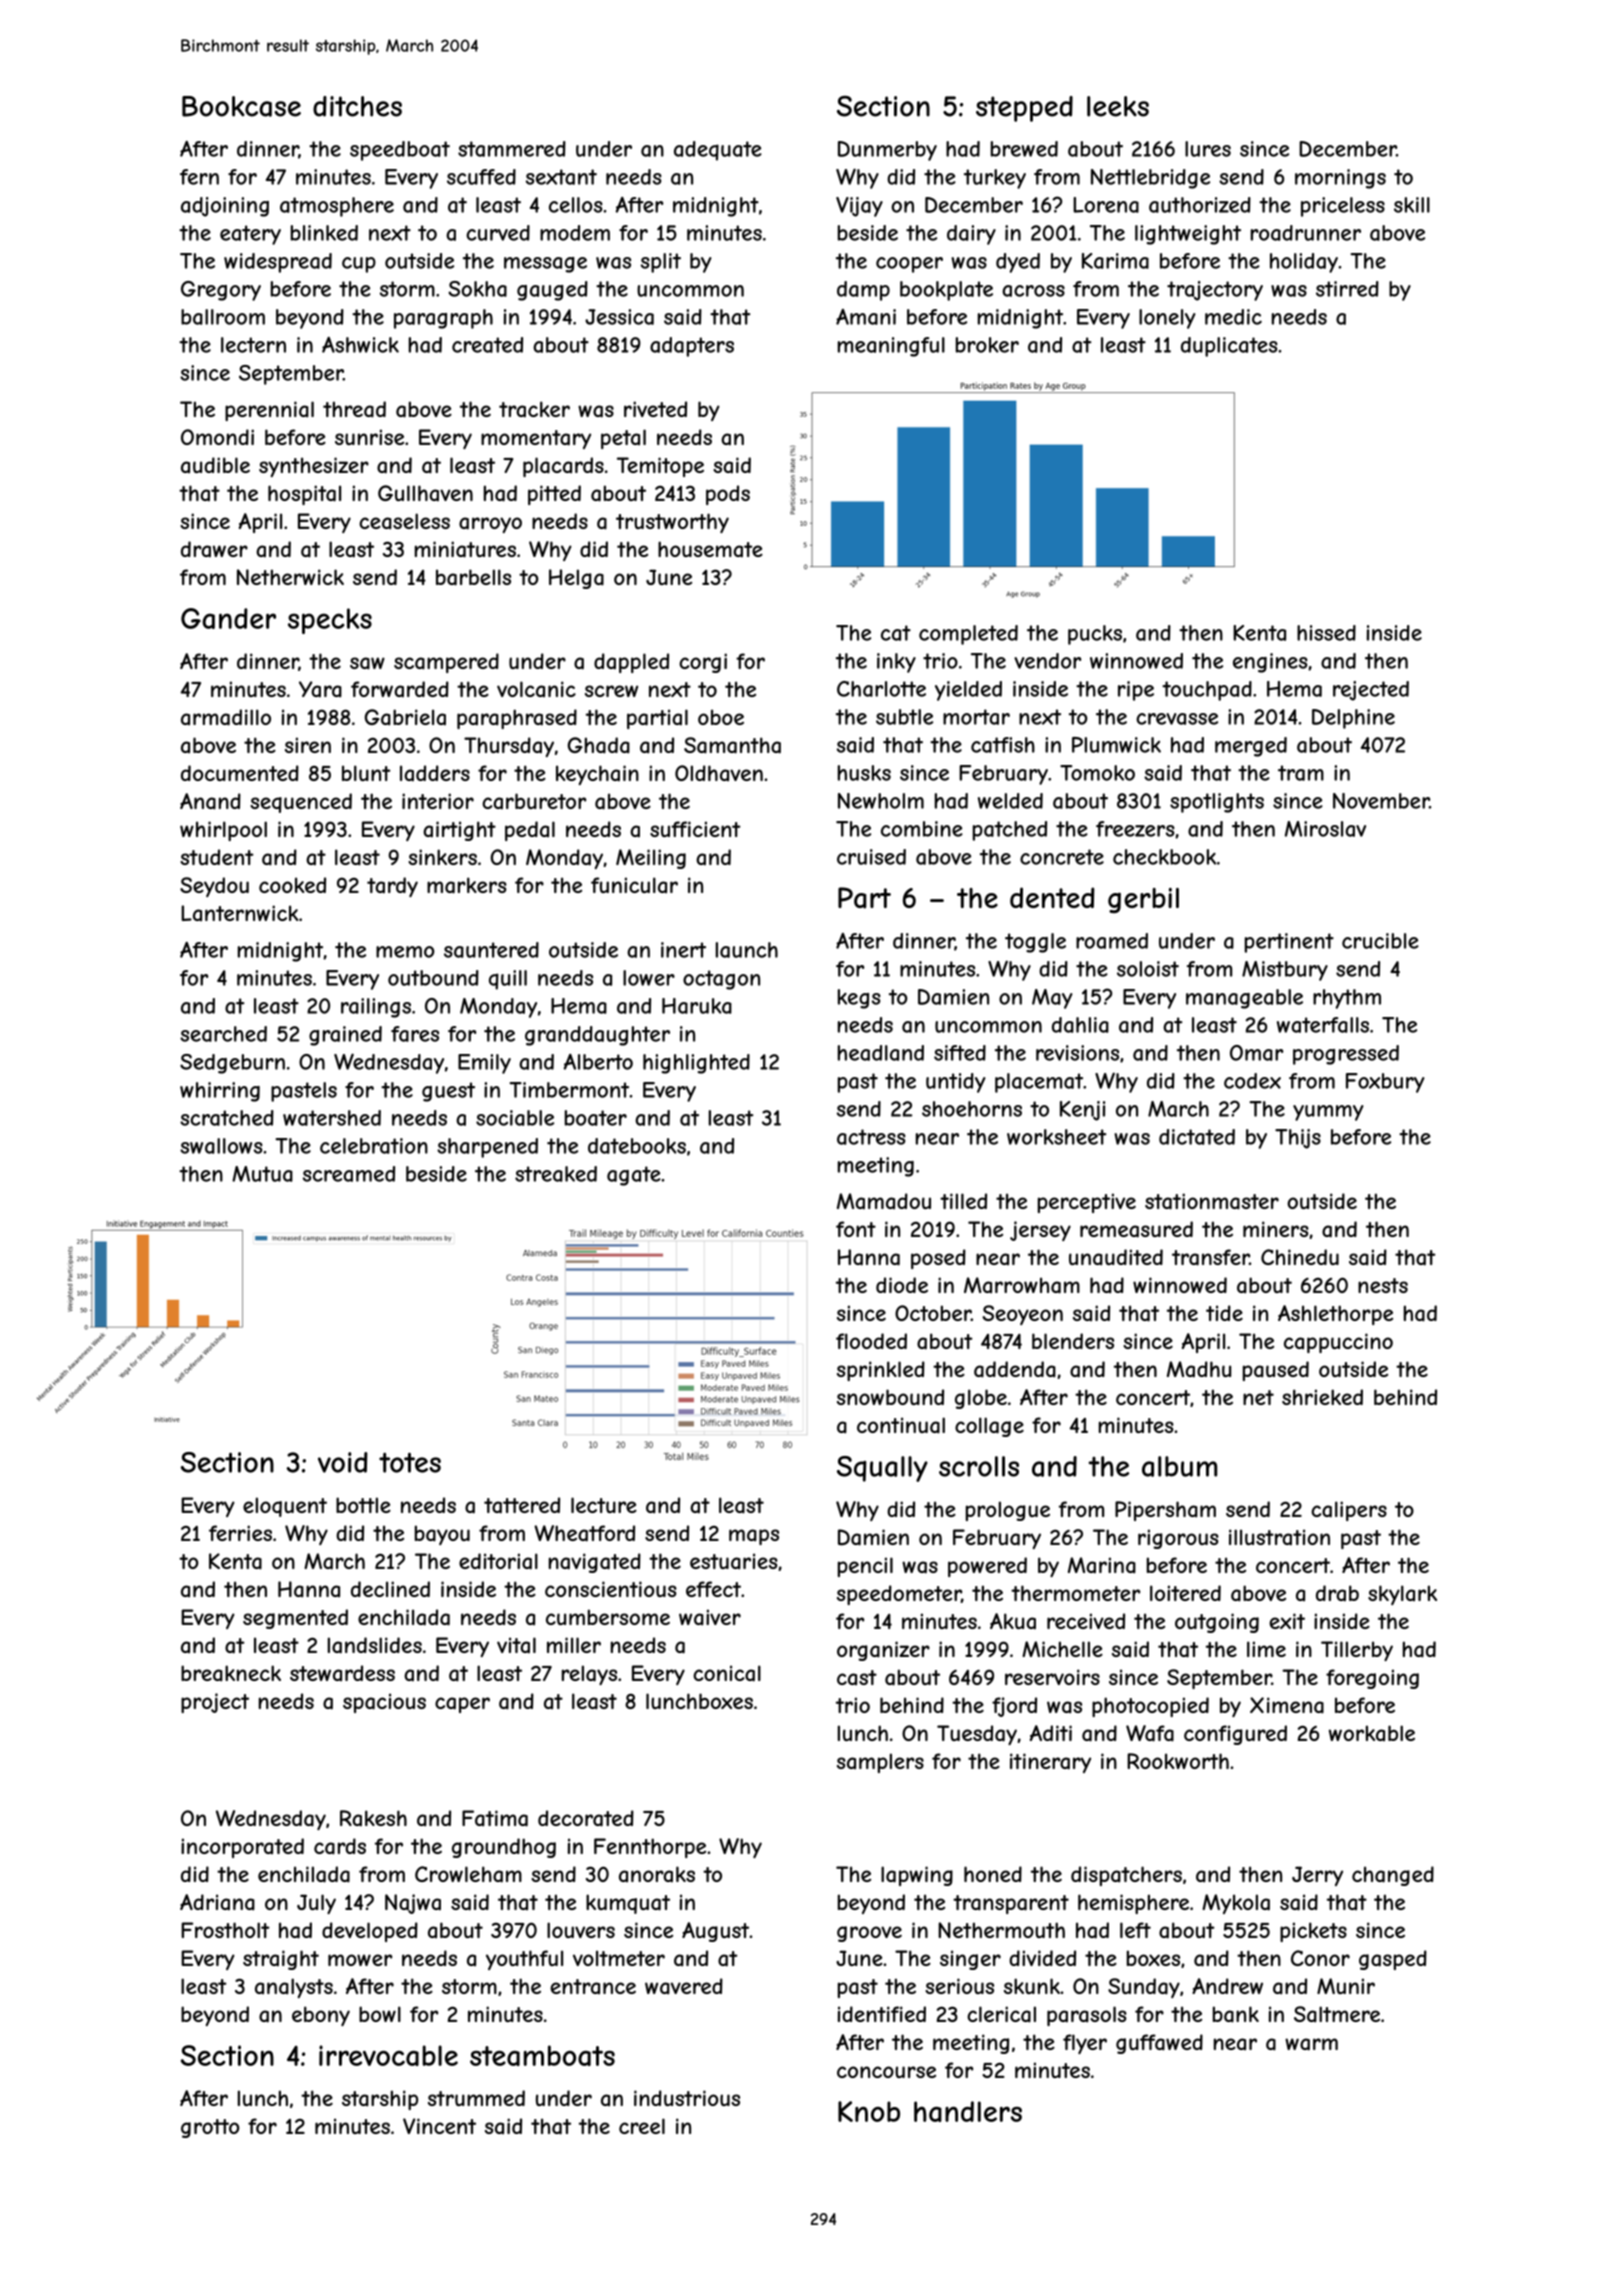 The width and height of the screenshot is (1620, 2292). I want to click on eloquent, so click(285, 1507).
